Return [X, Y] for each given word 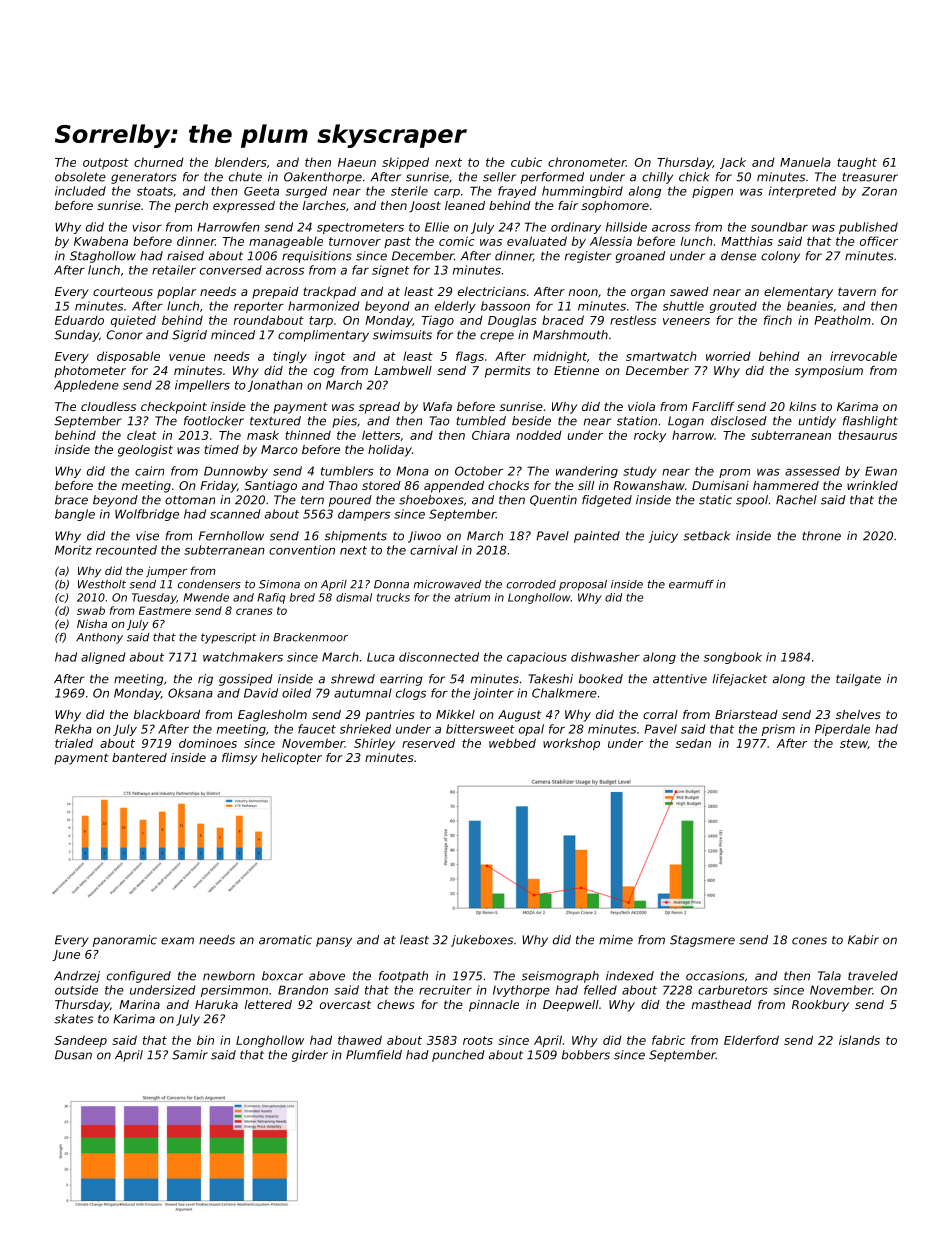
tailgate [858, 680]
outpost [106, 163]
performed [552, 178]
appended [454, 487]
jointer [493, 694]
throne [821, 536]
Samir [190, 1055]
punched [458, 1056]
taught [857, 163]
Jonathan [275, 386]
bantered [139, 757]
